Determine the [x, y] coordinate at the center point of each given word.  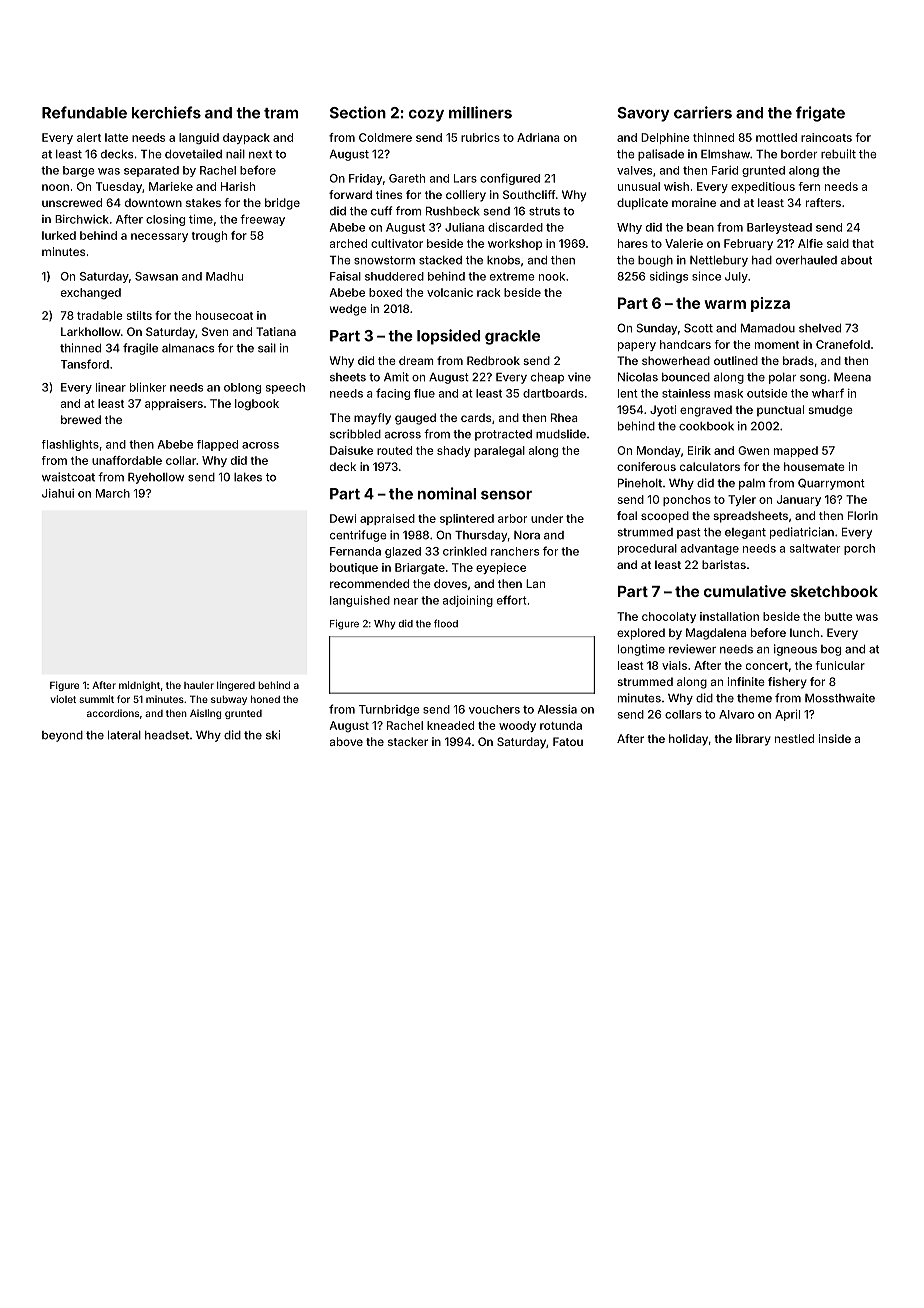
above [346, 741]
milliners [480, 112]
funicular [840, 665]
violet [63, 699]
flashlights [70, 445]
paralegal [499, 451]
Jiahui [58, 493]
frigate [820, 114]
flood [446, 623]
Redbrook [493, 360]
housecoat [224, 315]
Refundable [84, 112]
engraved [706, 411]
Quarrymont [831, 484]
